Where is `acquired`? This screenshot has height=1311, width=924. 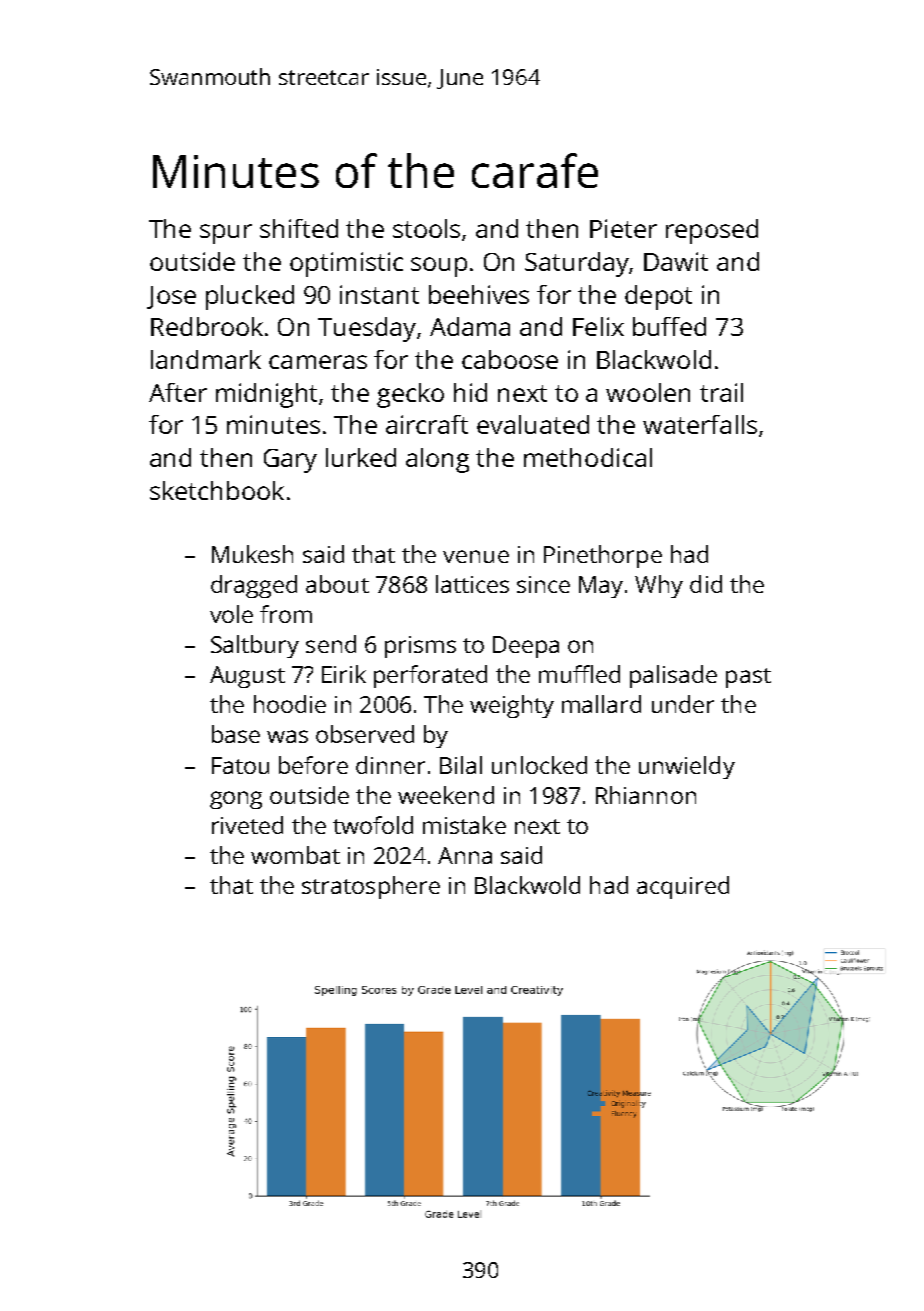
acquired is located at coordinates (683, 887).
